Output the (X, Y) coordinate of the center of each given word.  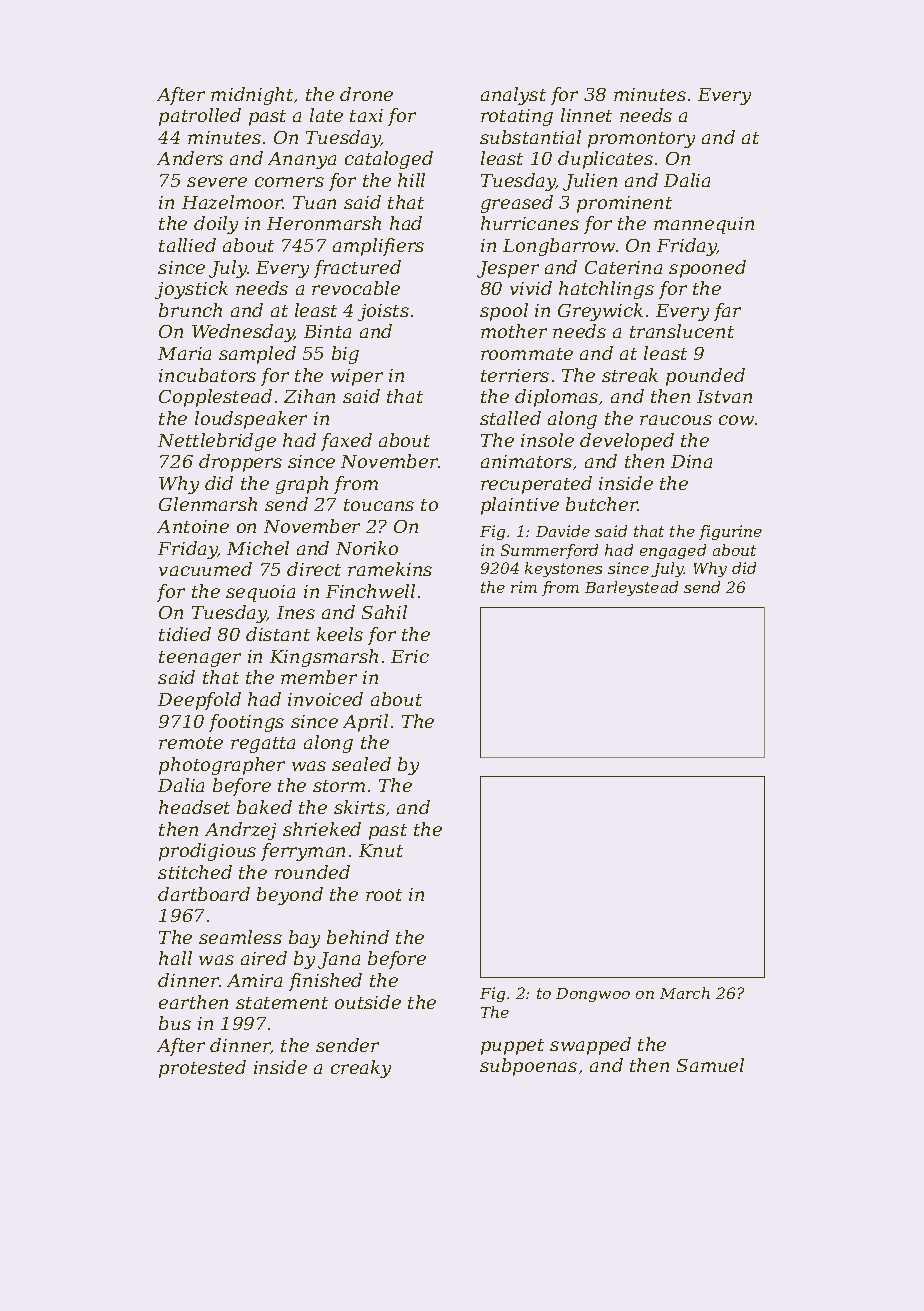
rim (524, 587)
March (685, 993)
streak (630, 375)
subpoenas (528, 1067)
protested (202, 1069)
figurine (730, 532)
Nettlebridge (217, 442)
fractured (357, 269)
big (345, 355)
